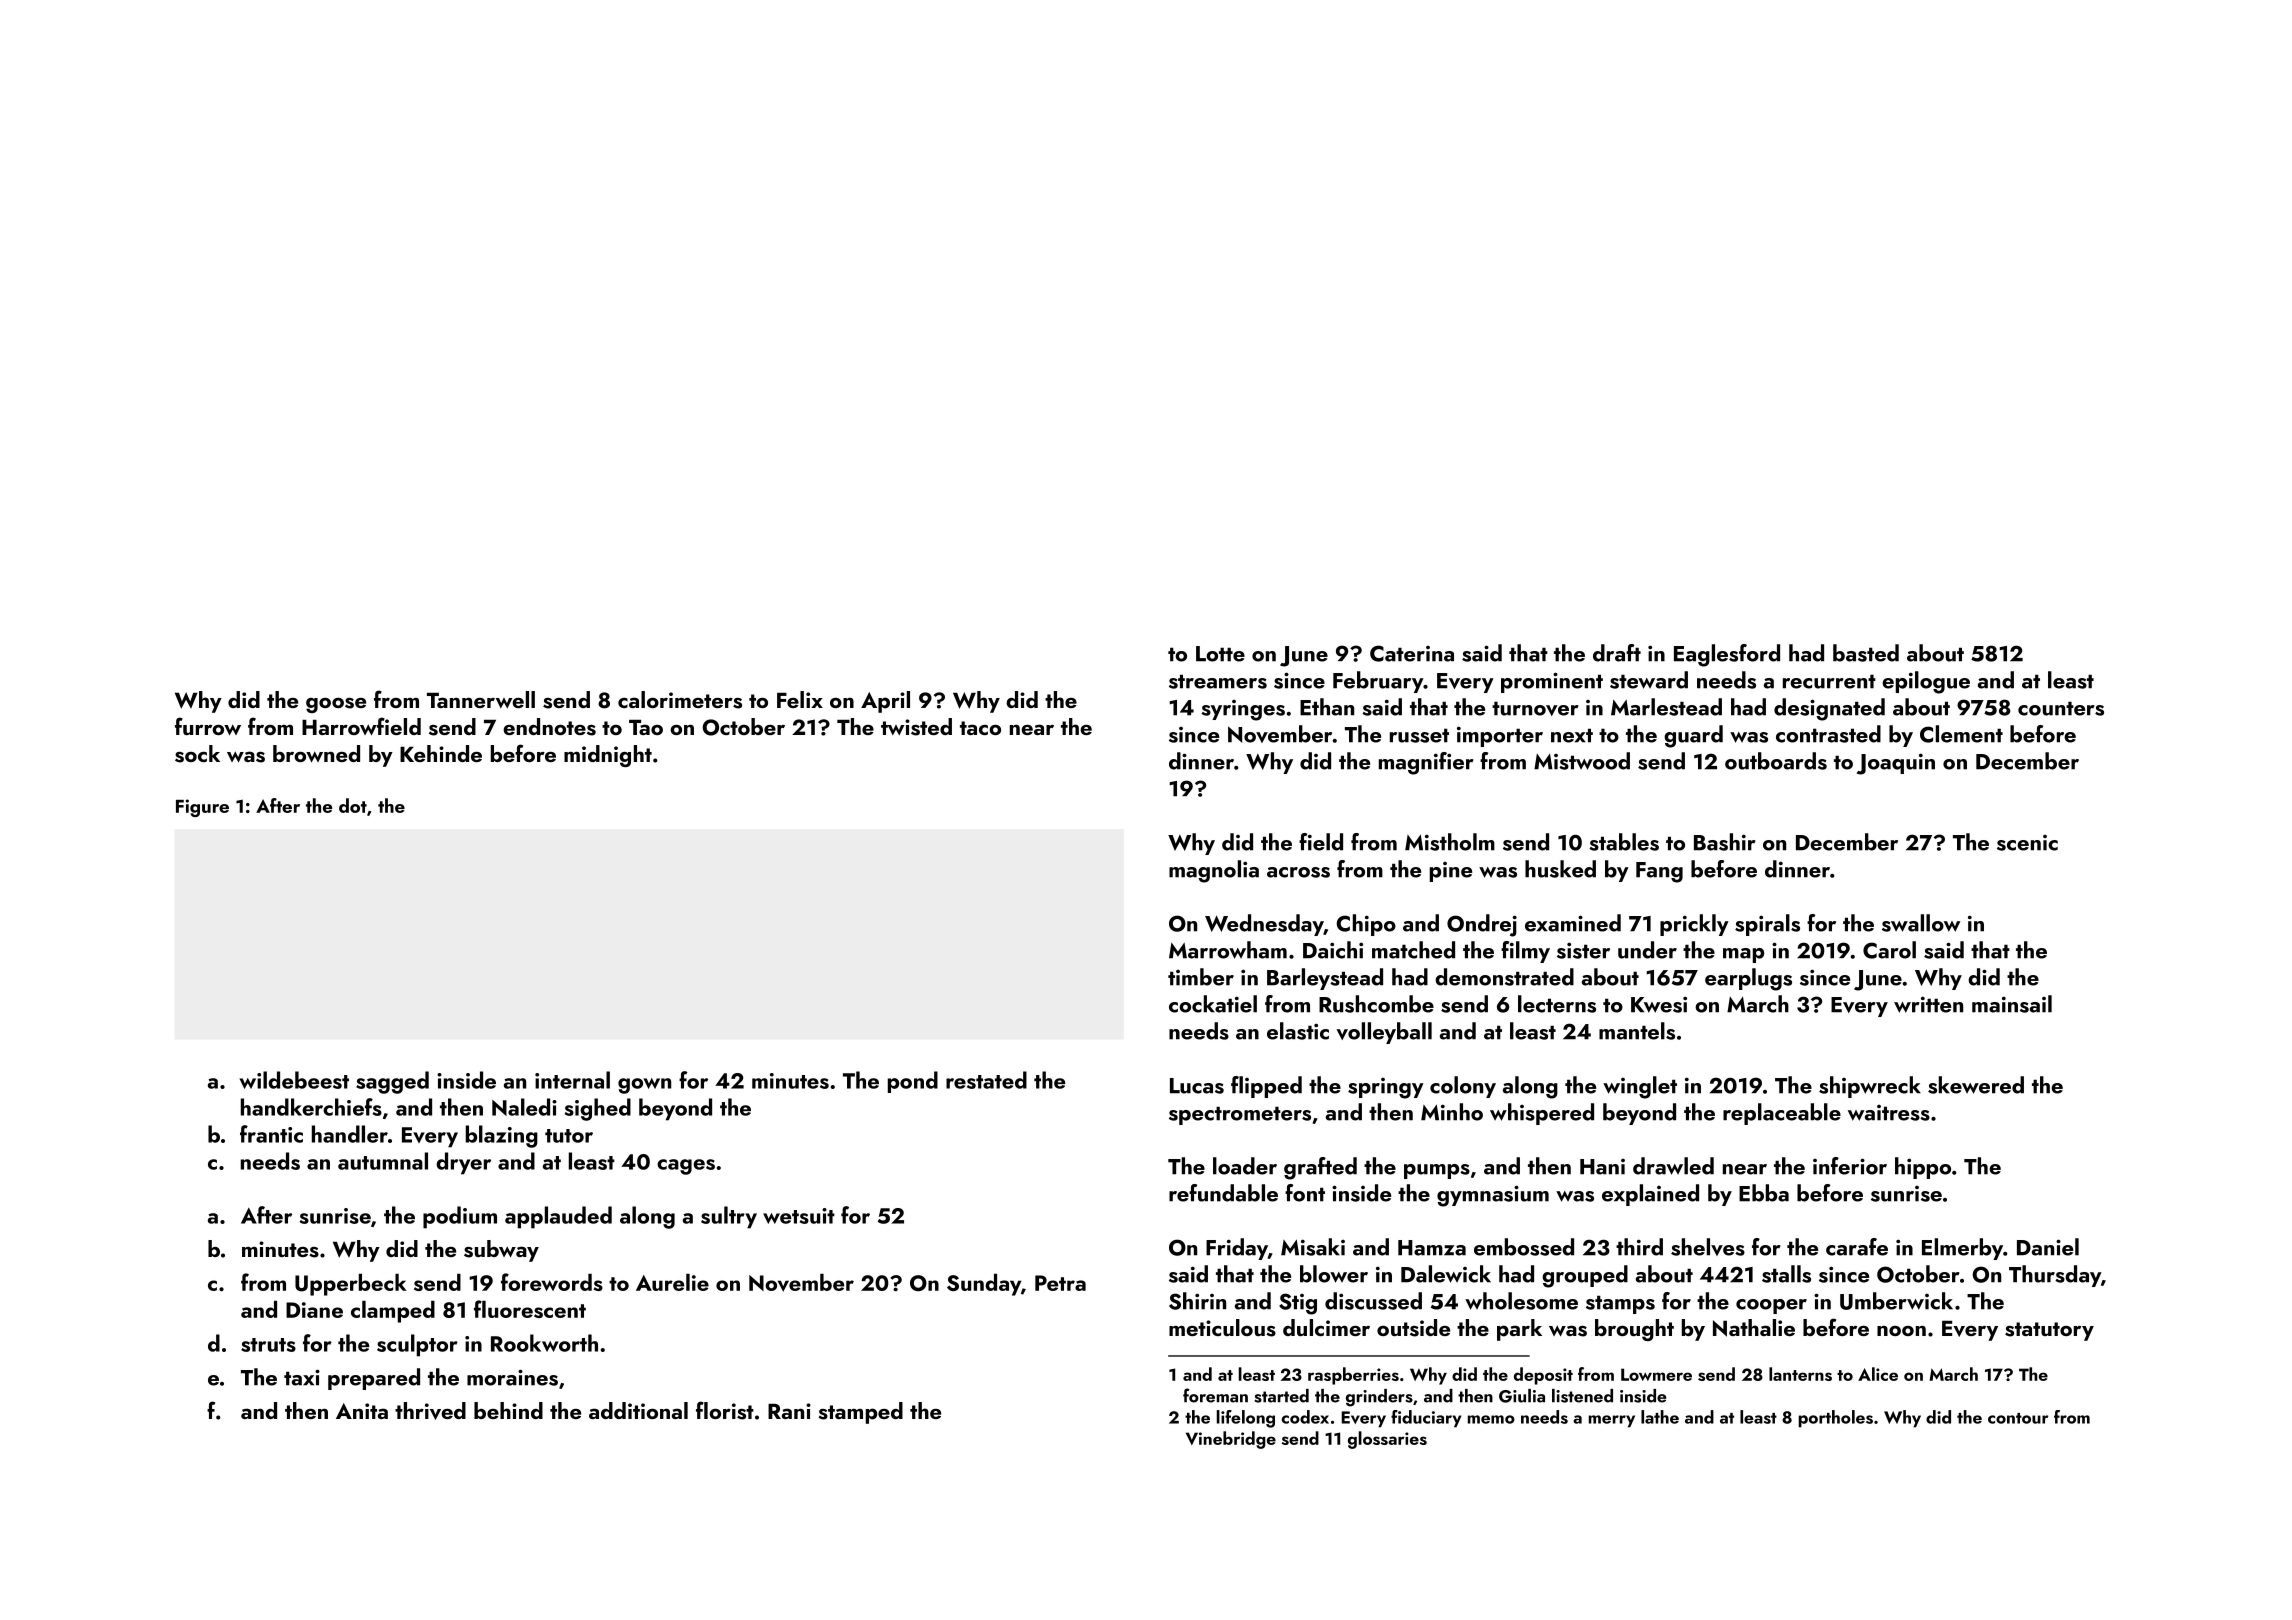  Describe the element at coordinates (1201, 977) in the page. I see `timber` at that location.
